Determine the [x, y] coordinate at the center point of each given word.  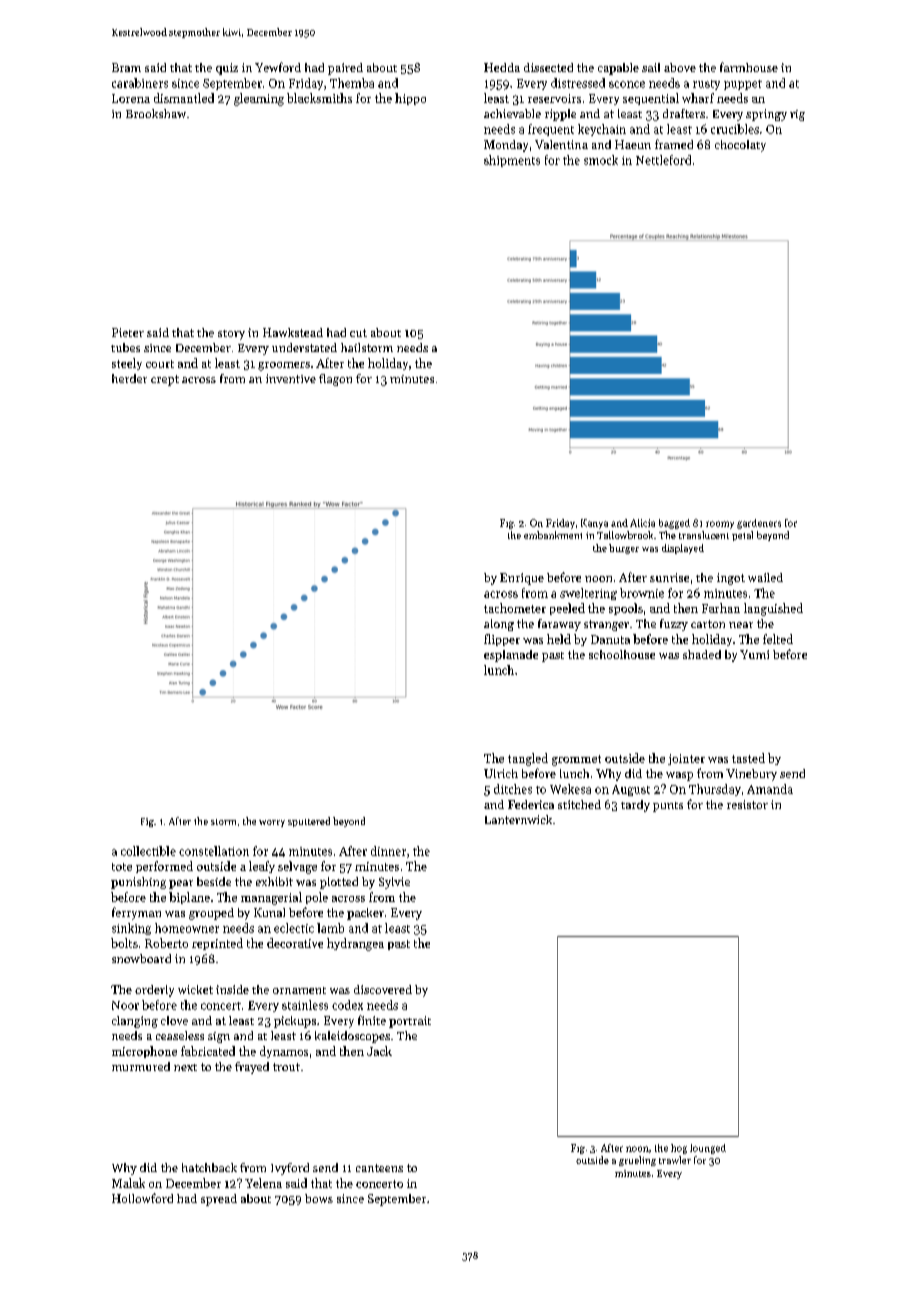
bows [319, 1198]
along [499, 625]
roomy [720, 525]
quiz [227, 69]
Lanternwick [518, 819]
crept [165, 380]
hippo [410, 99]
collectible [148, 851]
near [741, 625]
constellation [214, 851]
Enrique [522, 579]
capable [618, 69]
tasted [748, 758]
